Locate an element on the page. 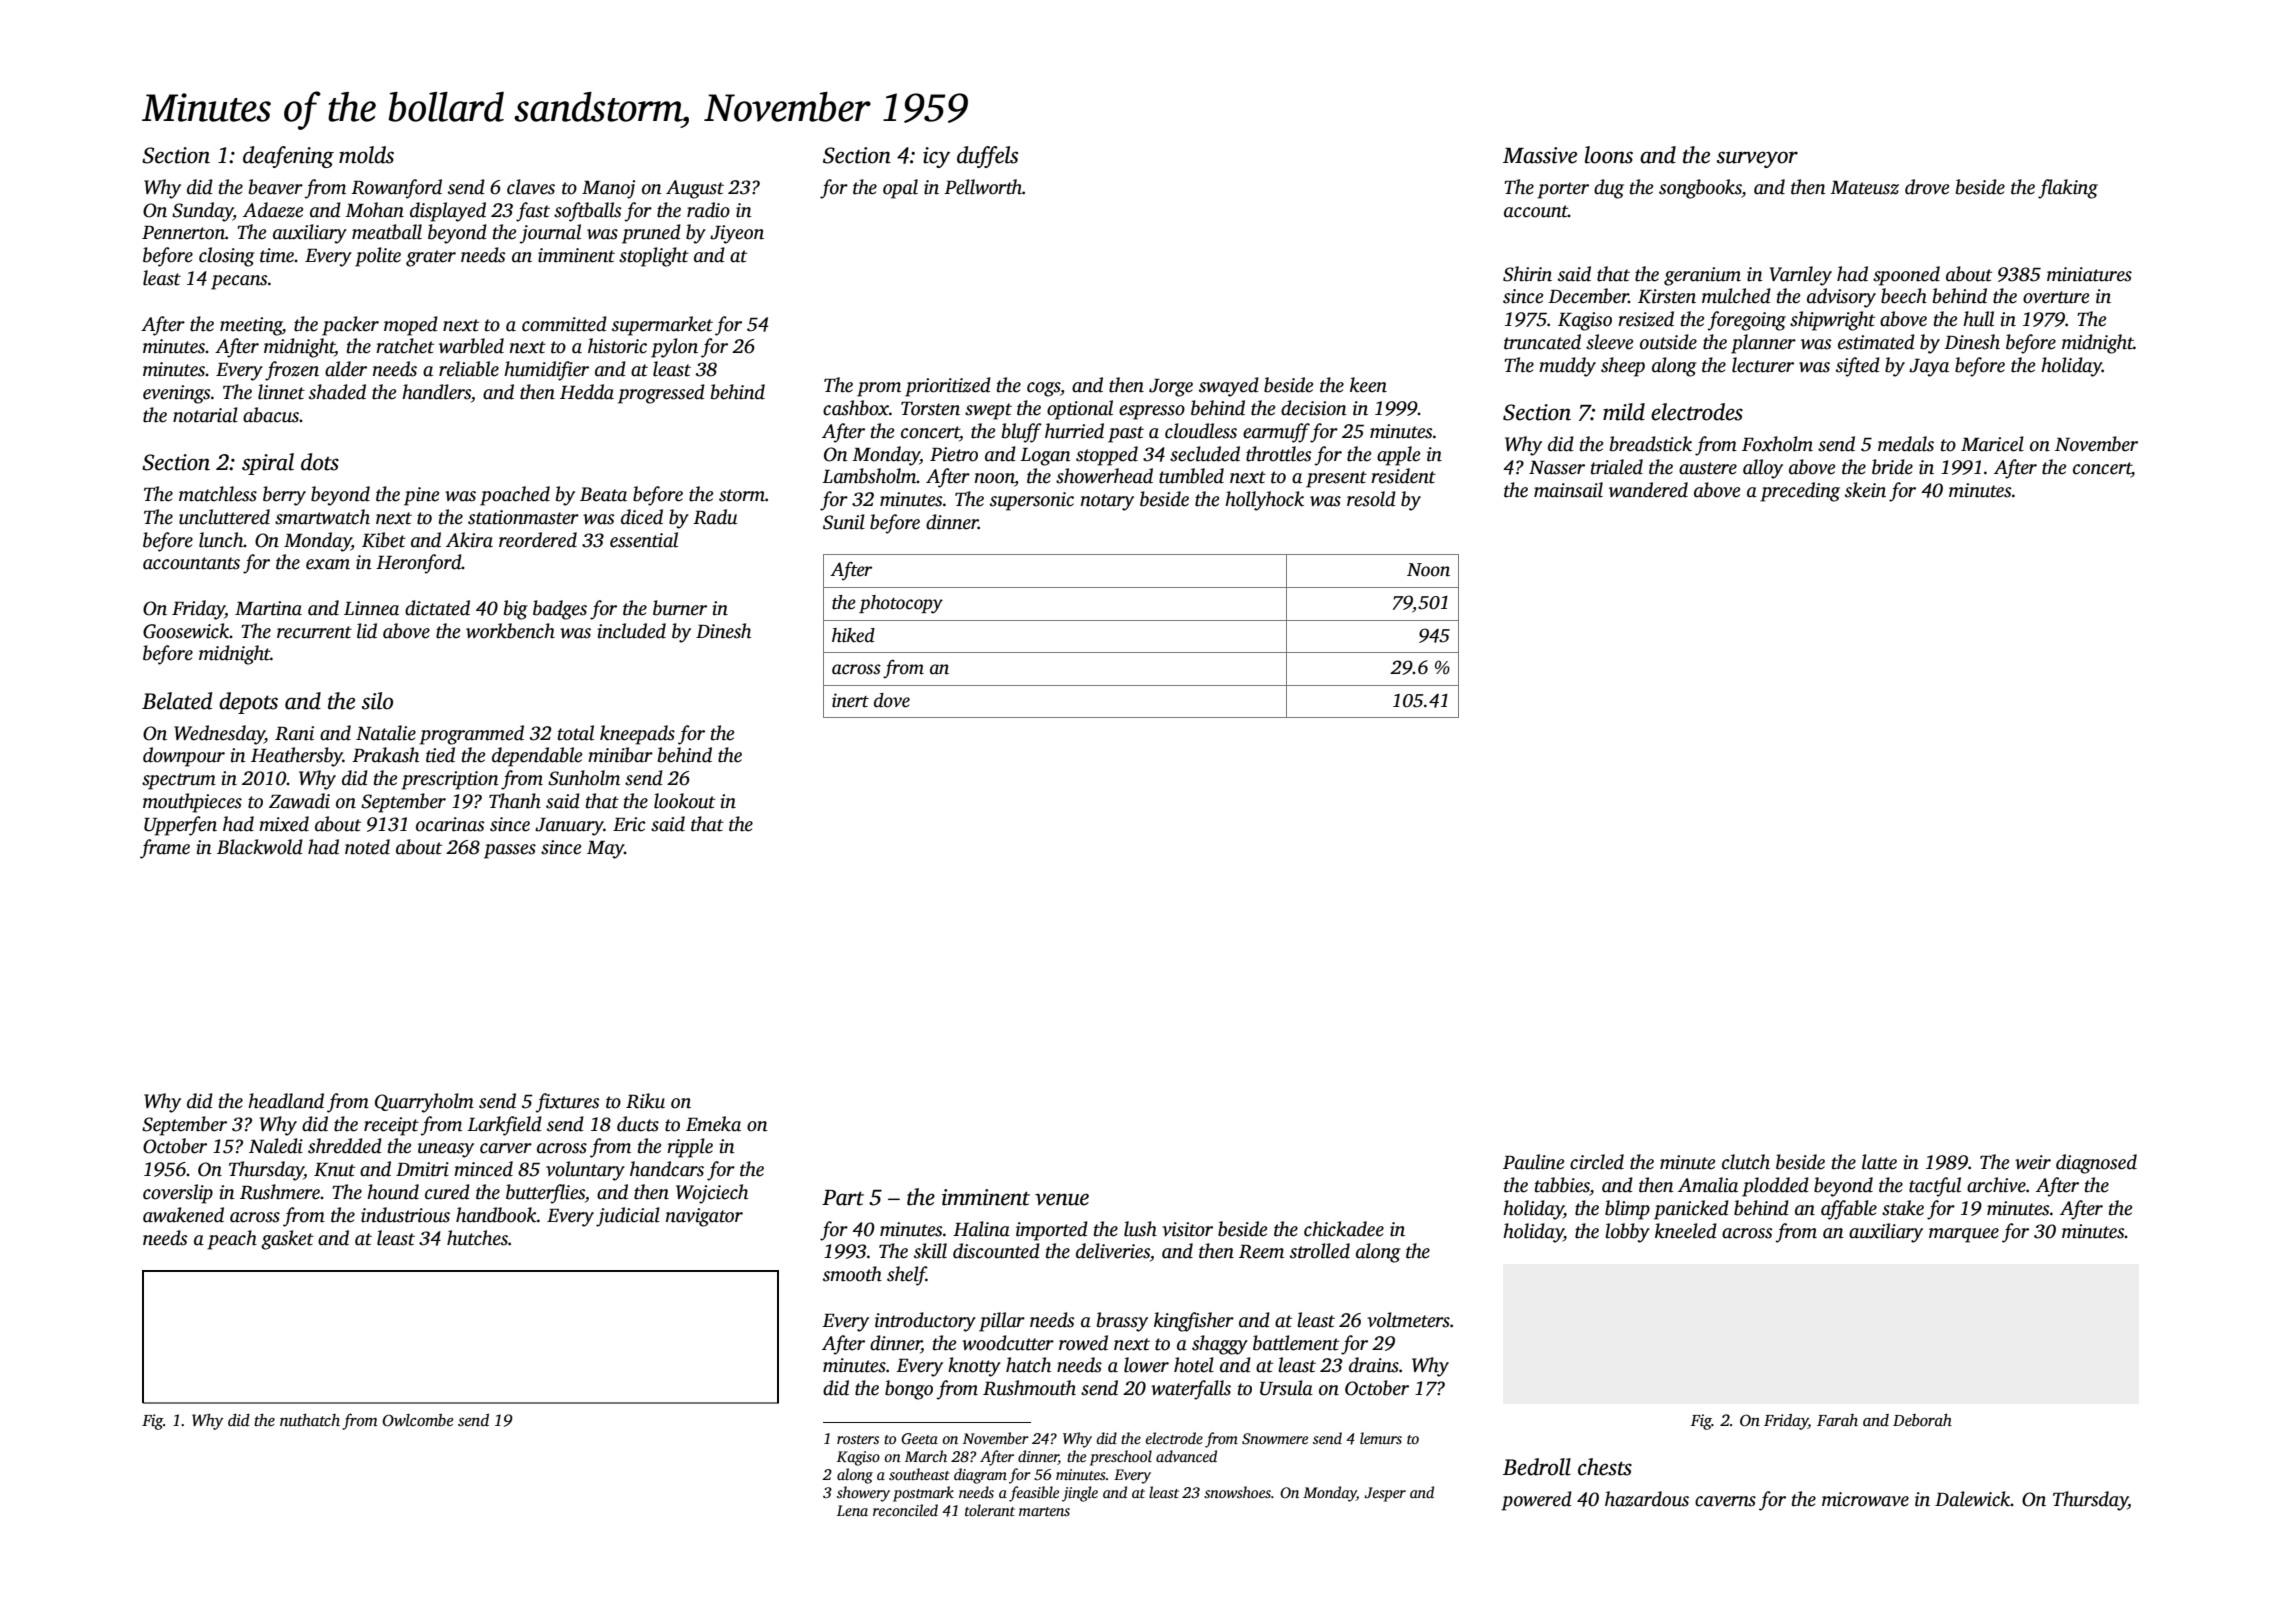 This page has height=1614, width=2282. marquee is located at coordinates (1964, 1235).
